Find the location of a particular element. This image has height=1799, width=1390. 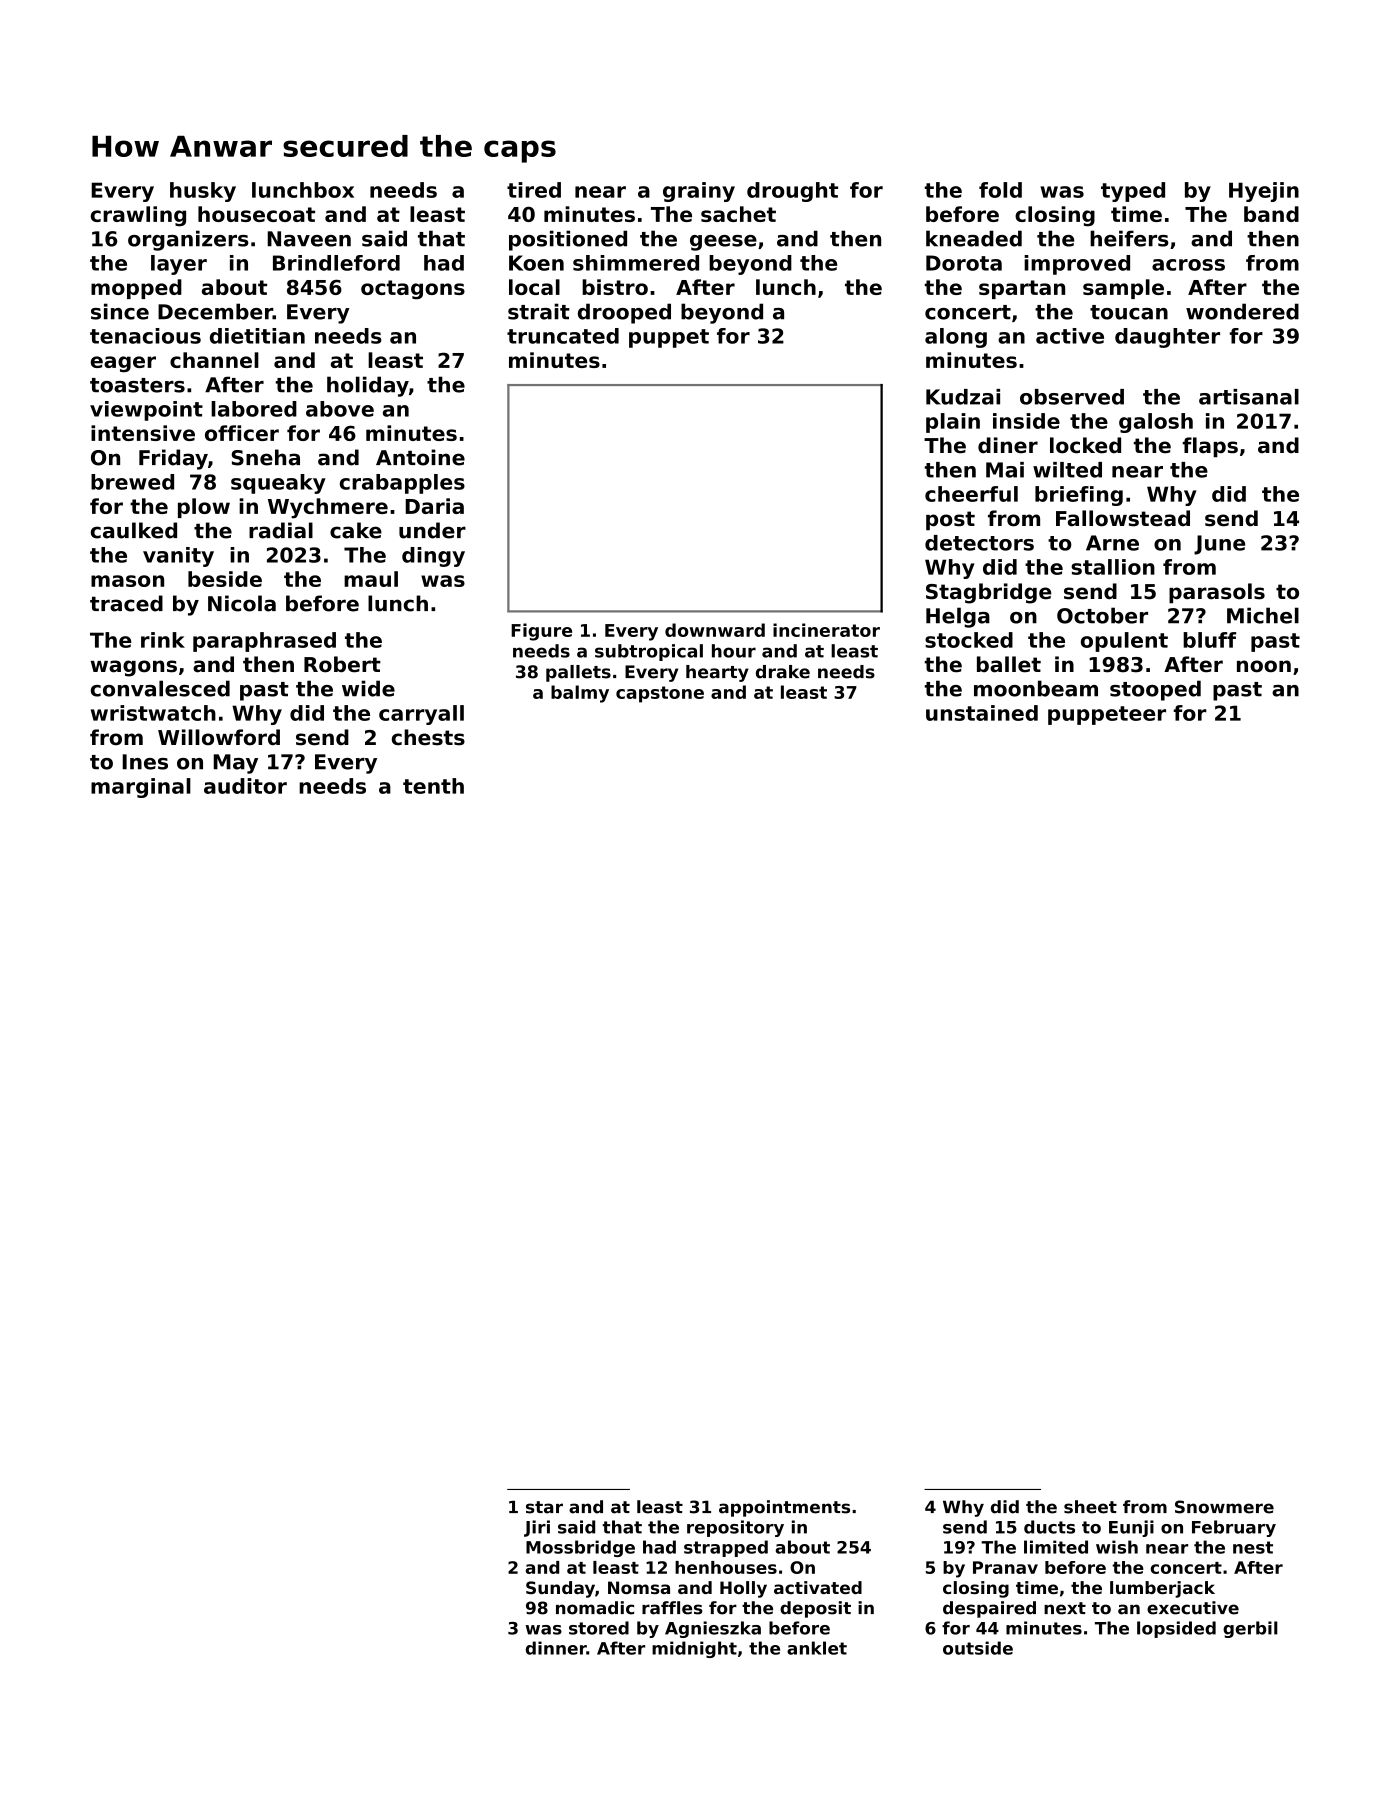

wide is located at coordinates (368, 688).
